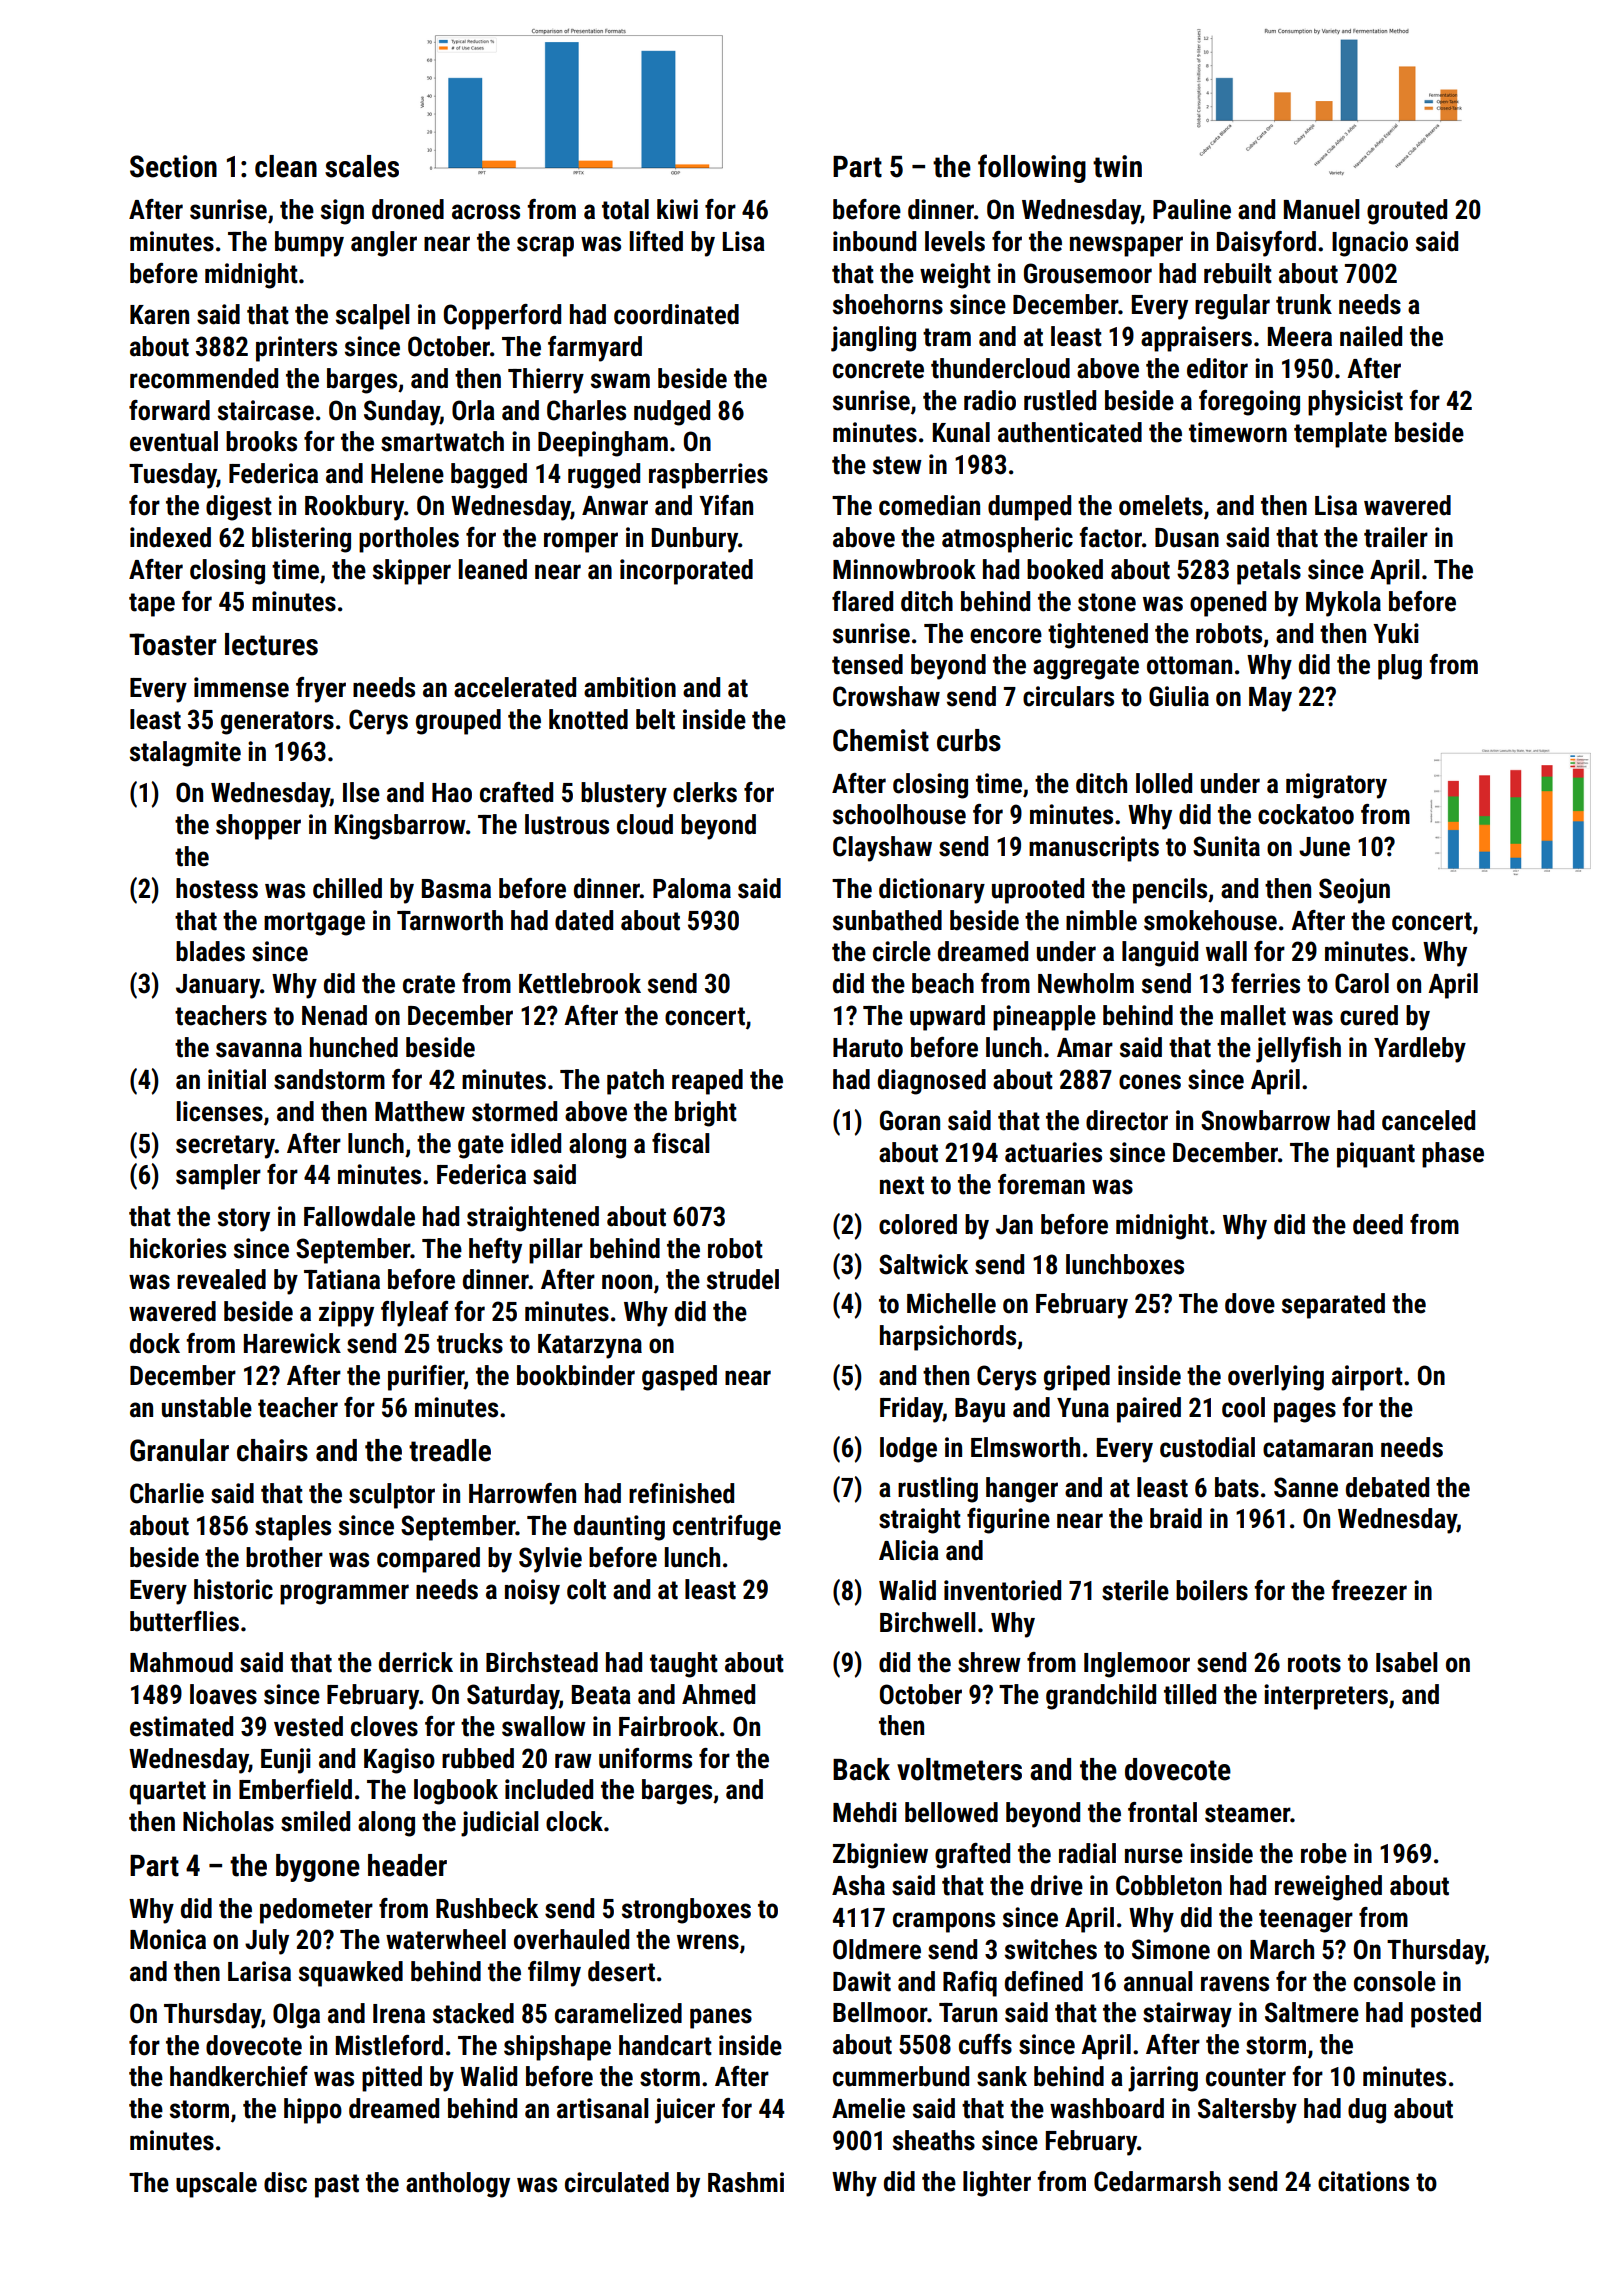 Image resolution: width=1620 pixels, height=2292 pixels. What do you see at coordinates (173, 166) in the screenshot?
I see `Section` at bounding box center [173, 166].
